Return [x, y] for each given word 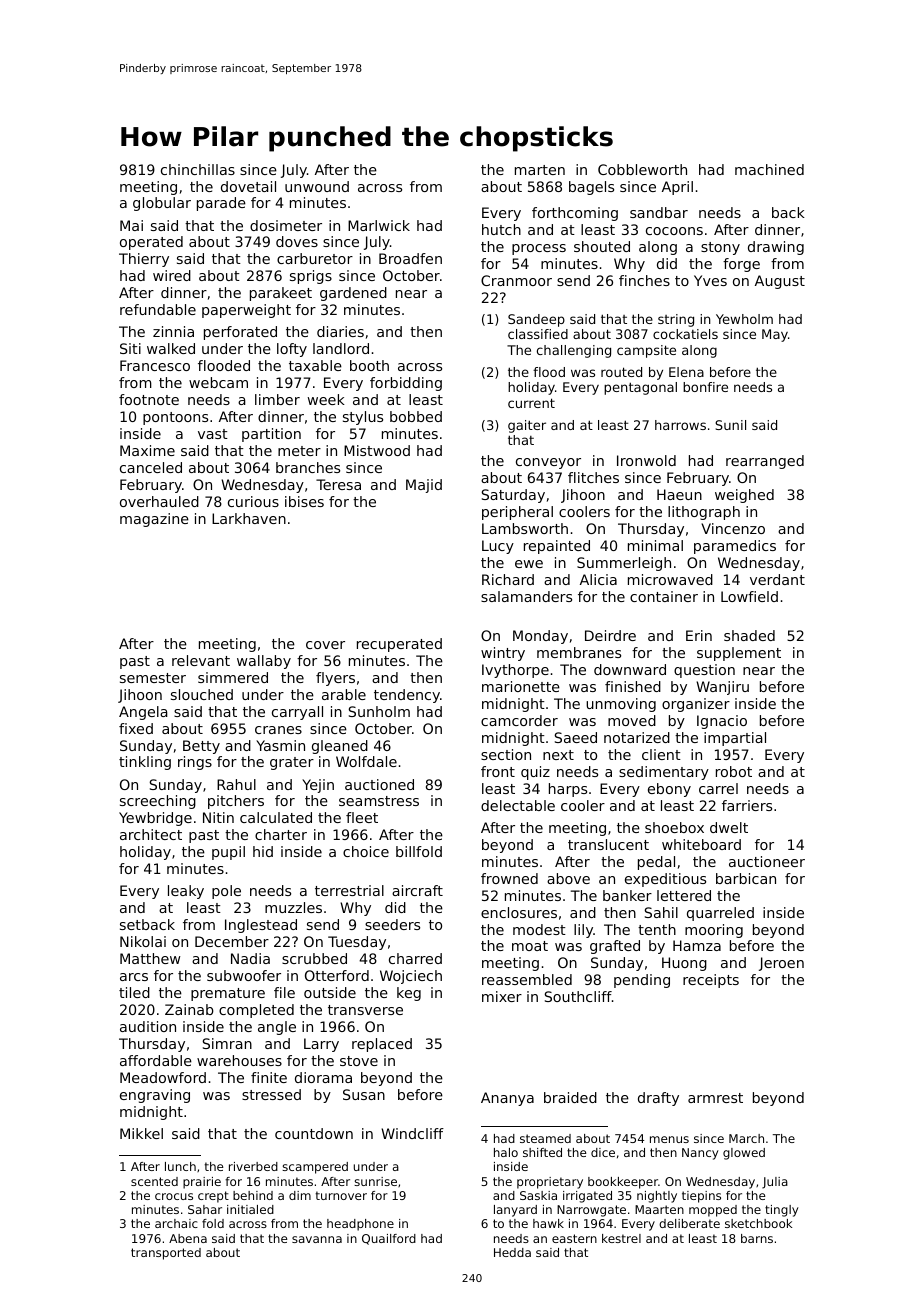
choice [366, 851]
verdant [777, 579]
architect [151, 834]
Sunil [730, 425]
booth [369, 365]
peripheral [517, 513]
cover [325, 645]
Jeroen [781, 964]
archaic [176, 1223]
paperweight [246, 311]
